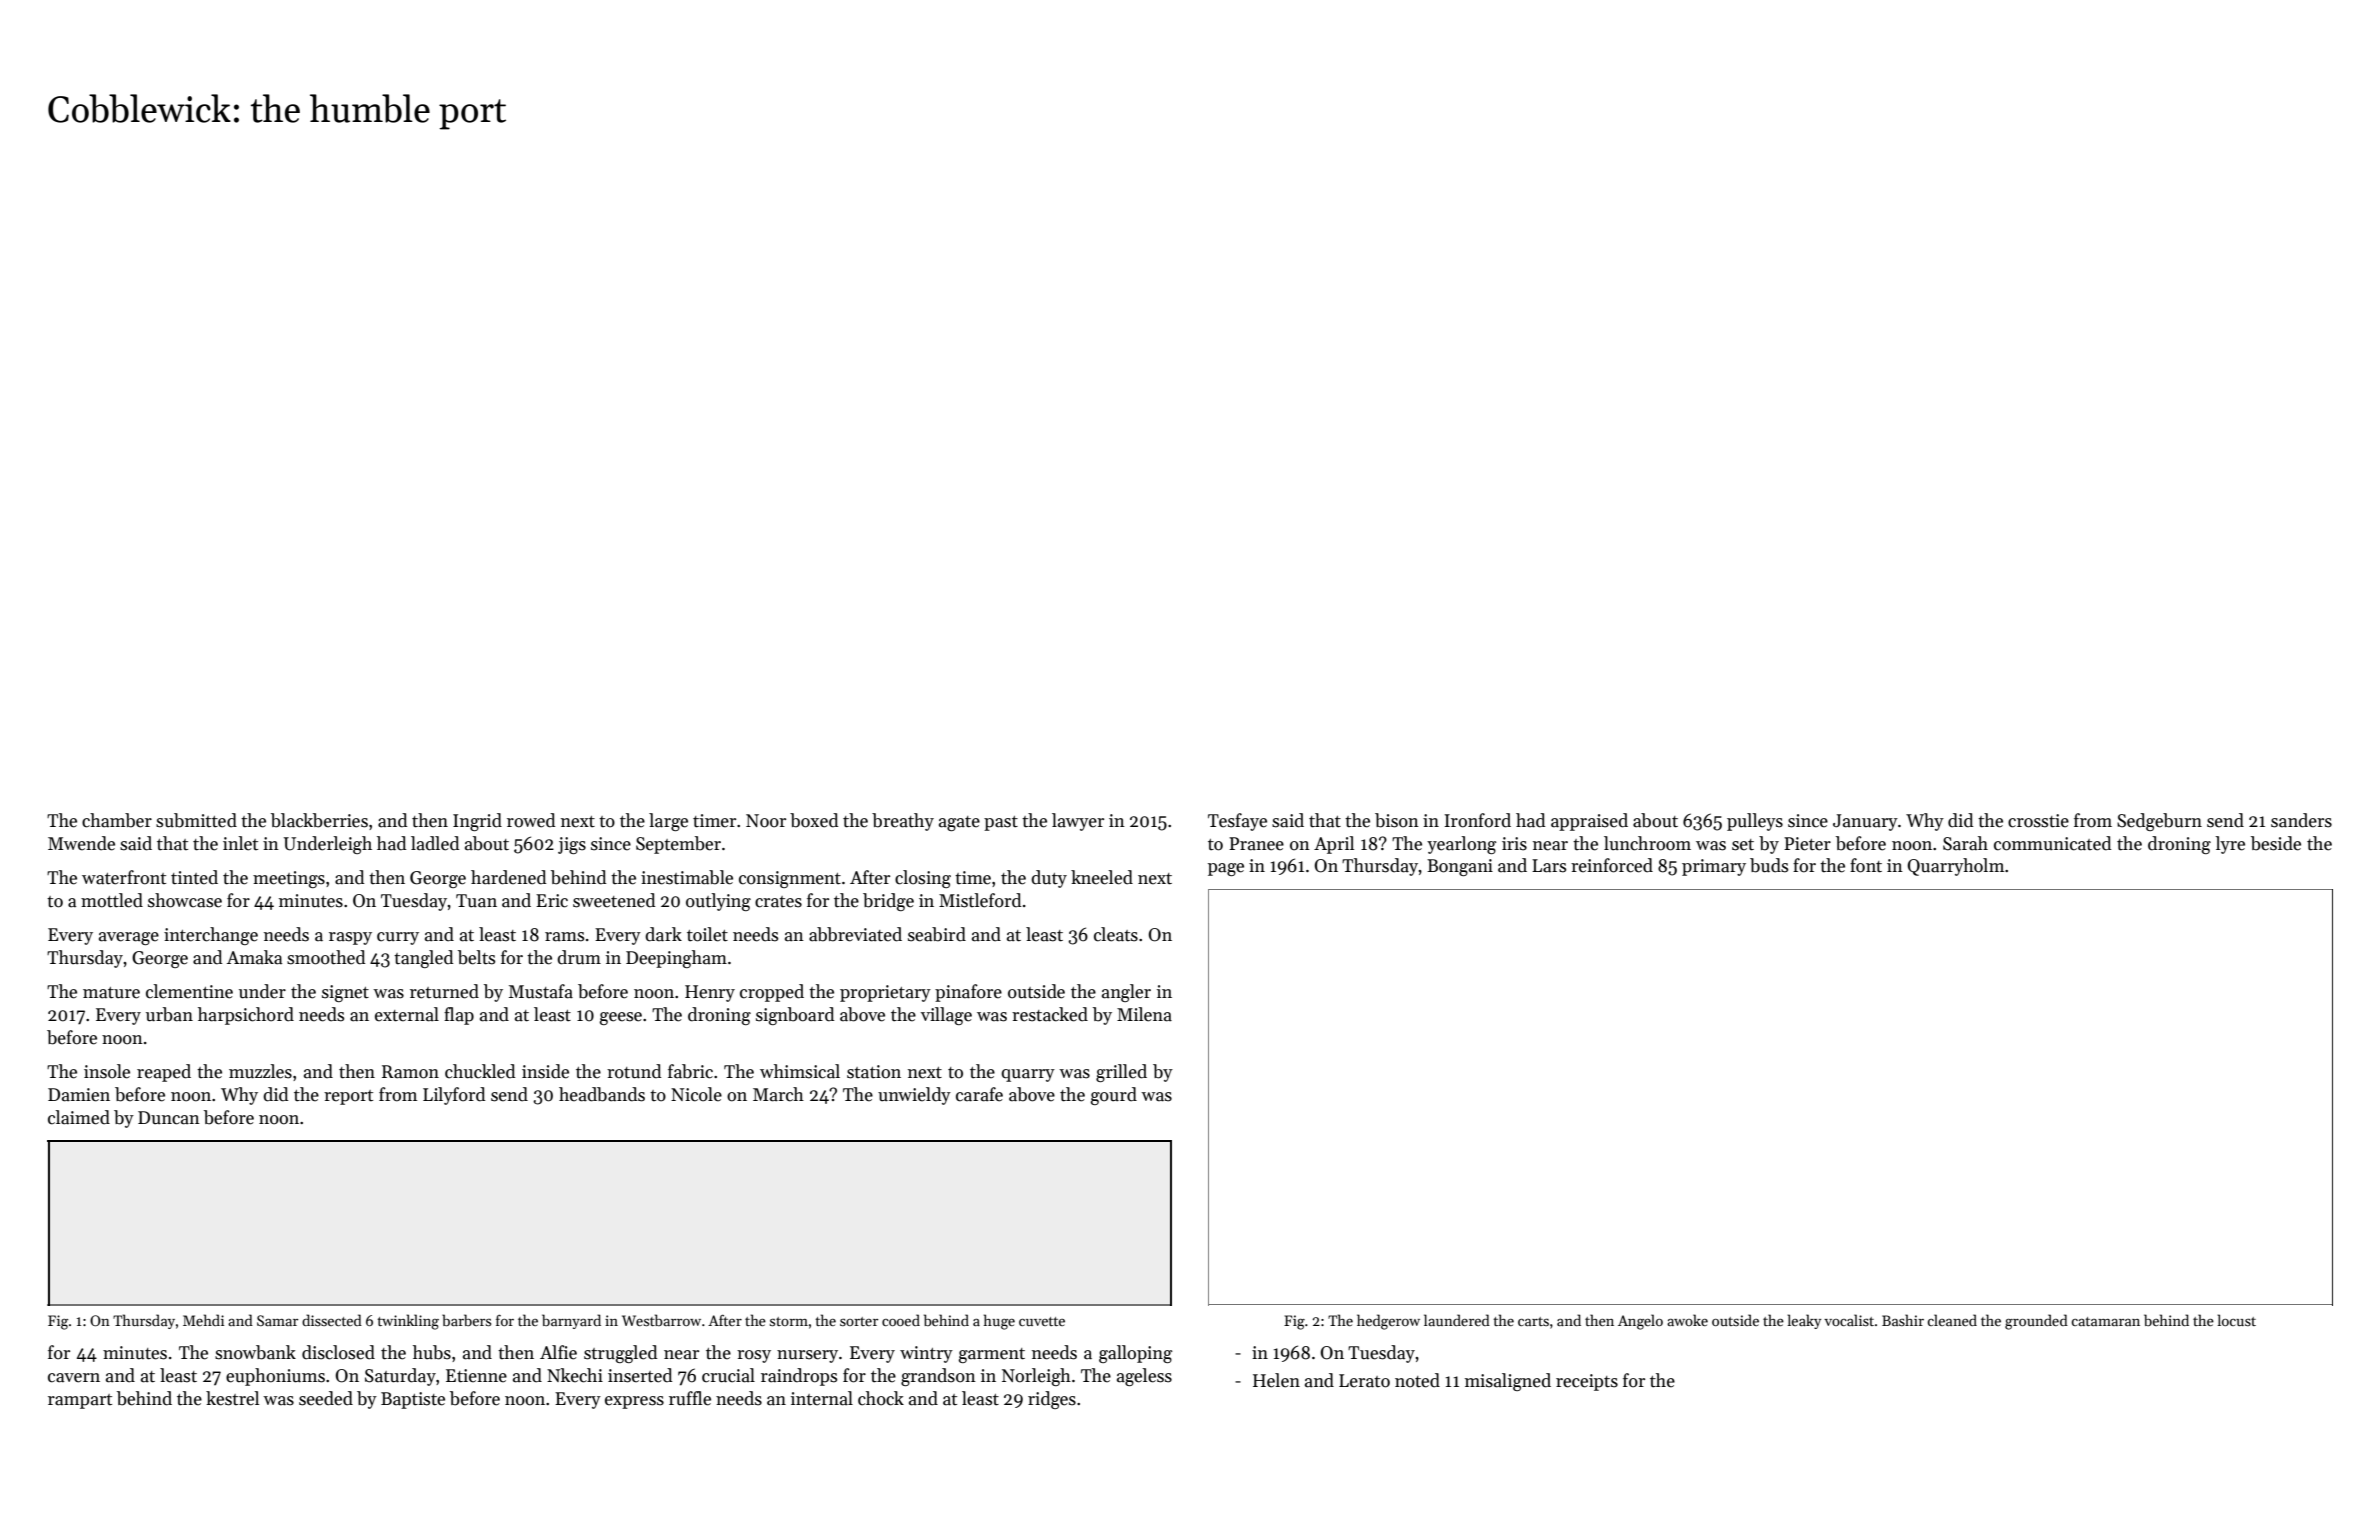 This screenshot has height=1540, width=2380. I want to click on inestimable, so click(687, 877).
